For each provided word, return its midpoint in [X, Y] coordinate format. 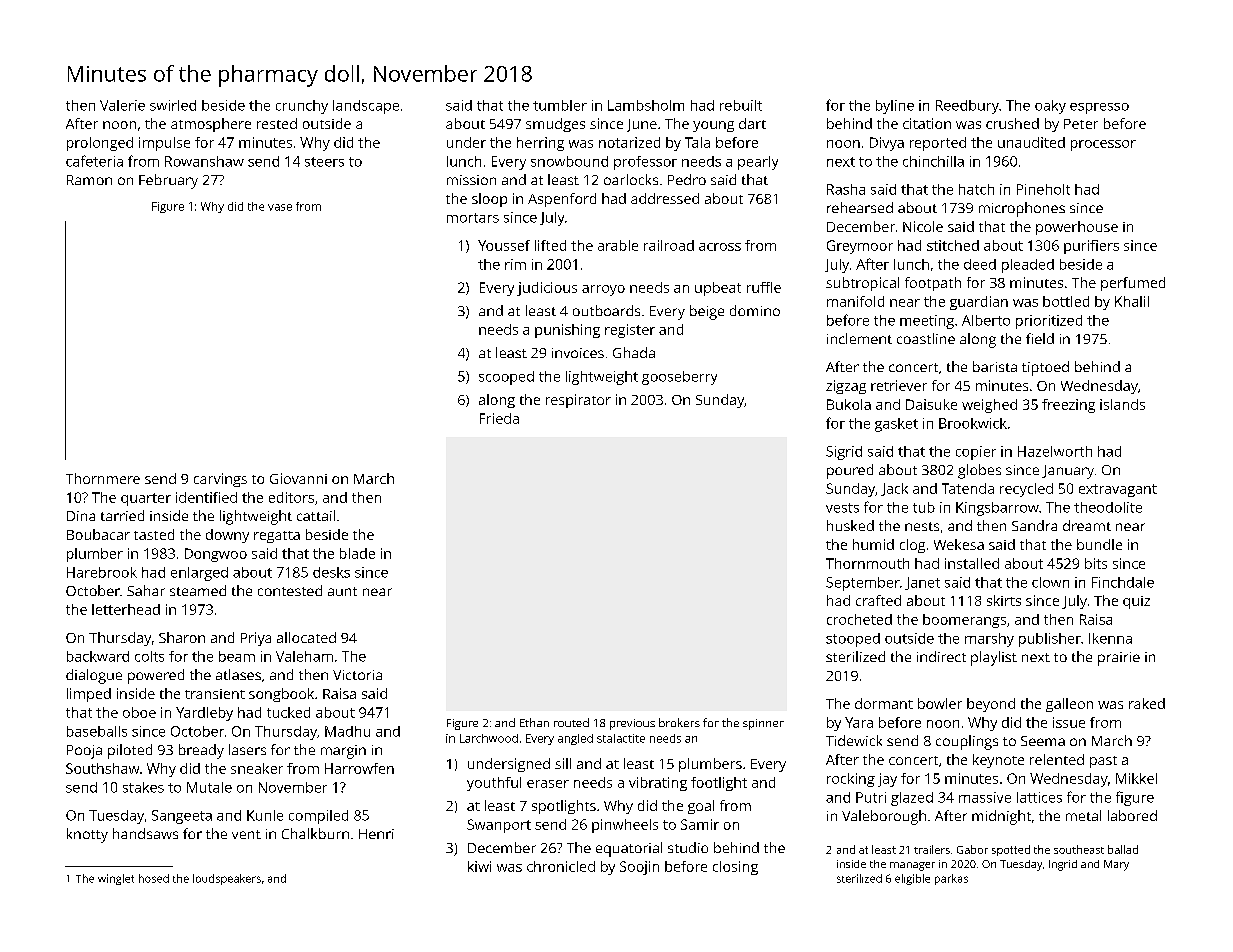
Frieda [499, 418]
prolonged [100, 144]
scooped [506, 378]
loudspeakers [227, 879]
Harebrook [102, 572]
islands [1122, 404]
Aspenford [562, 200]
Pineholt [1043, 189]
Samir [700, 824]
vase [280, 207]
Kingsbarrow [997, 509]
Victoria [357, 675]
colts [149, 656]
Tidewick [854, 740]
